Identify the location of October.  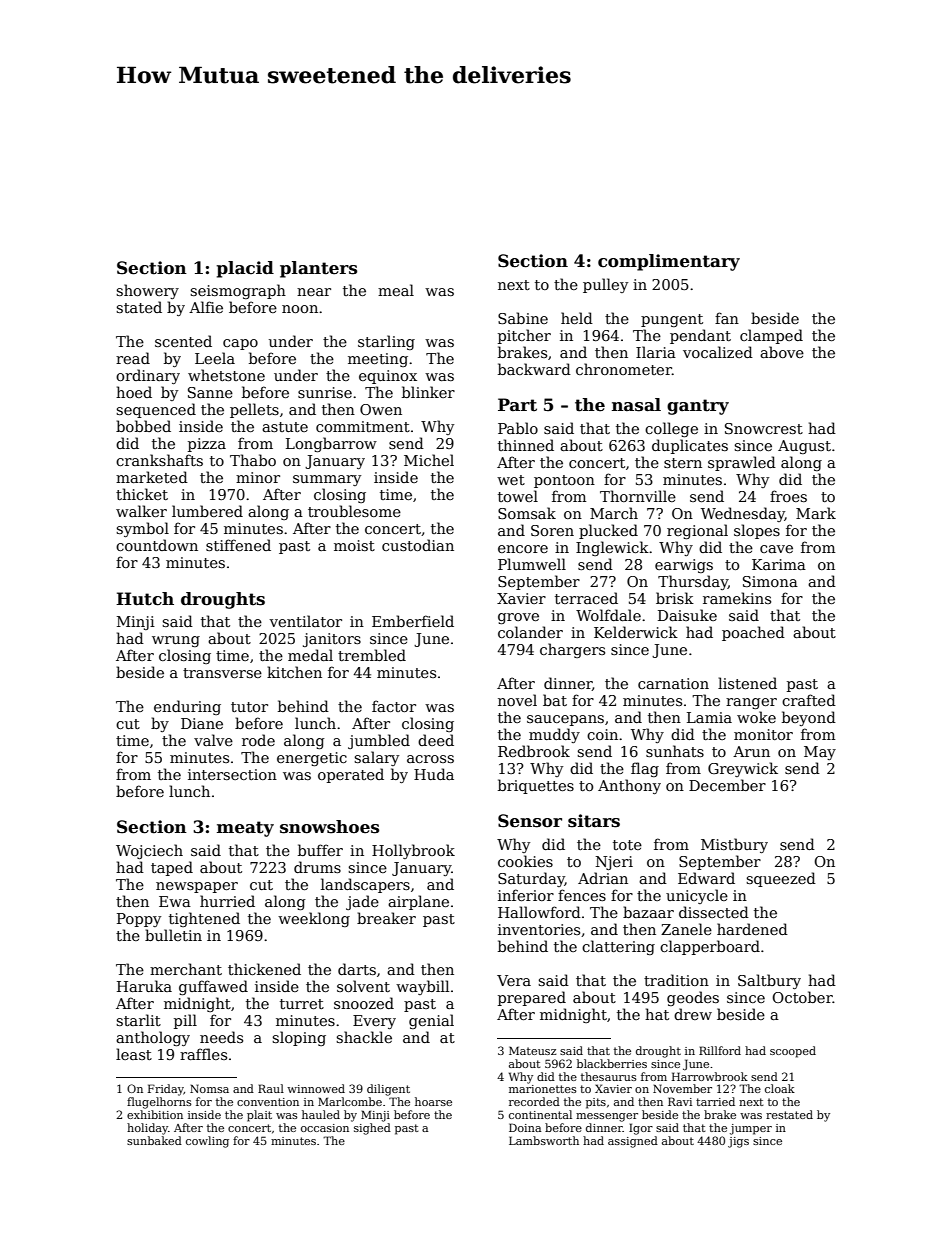
(802, 997).
